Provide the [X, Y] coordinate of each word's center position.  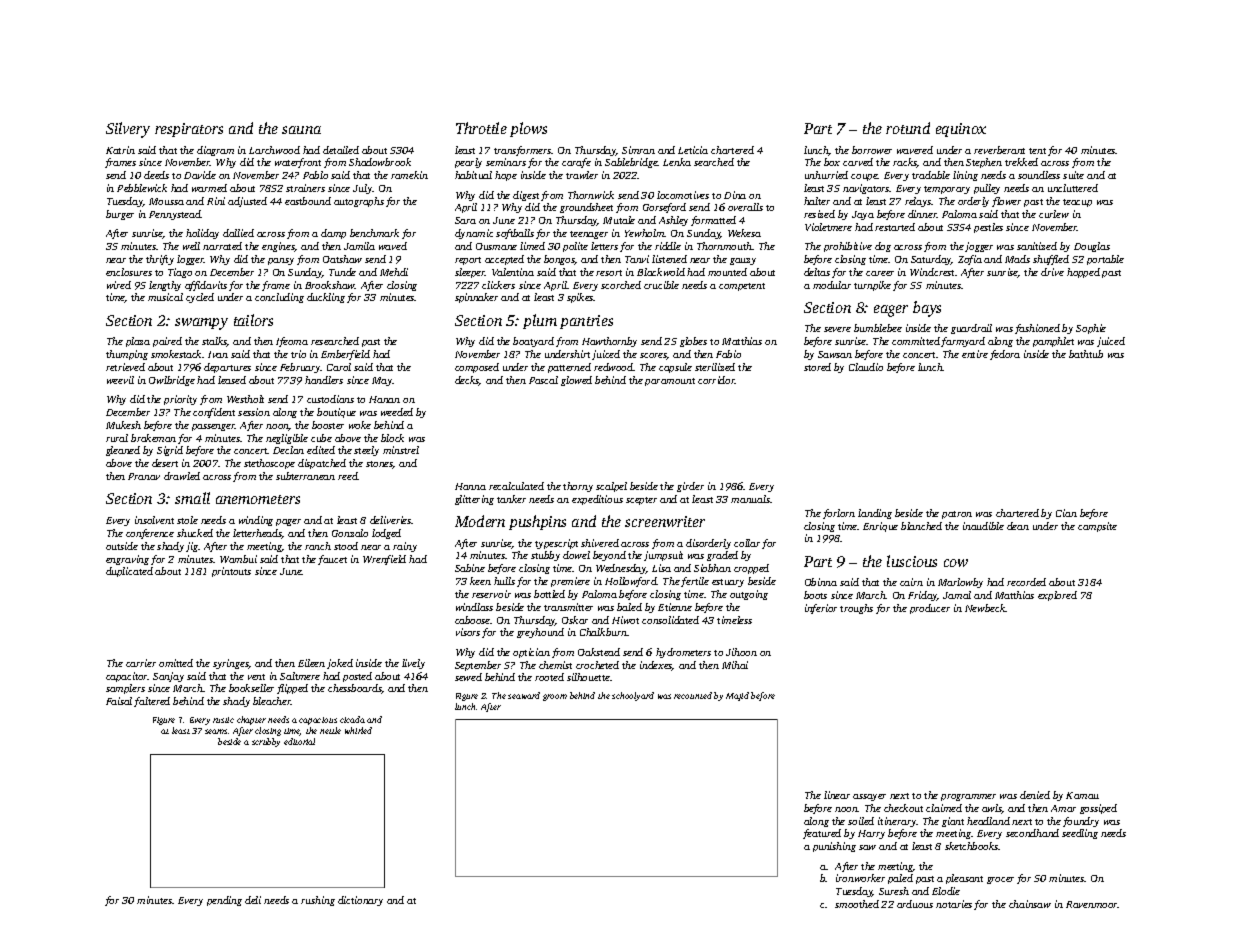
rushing [318, 901]
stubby [545, 556]
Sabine [470, 568]
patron [957, 515]
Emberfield [345, 355]
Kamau [1082, 795]
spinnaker [476, 298]
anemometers [258, 499]
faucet [332, 560]
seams [216, 731]
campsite [1097, 527]
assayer [869, 797]
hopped [1083, 273]
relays [918, 202]
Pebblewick [142, 188]
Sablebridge [631, 163]
